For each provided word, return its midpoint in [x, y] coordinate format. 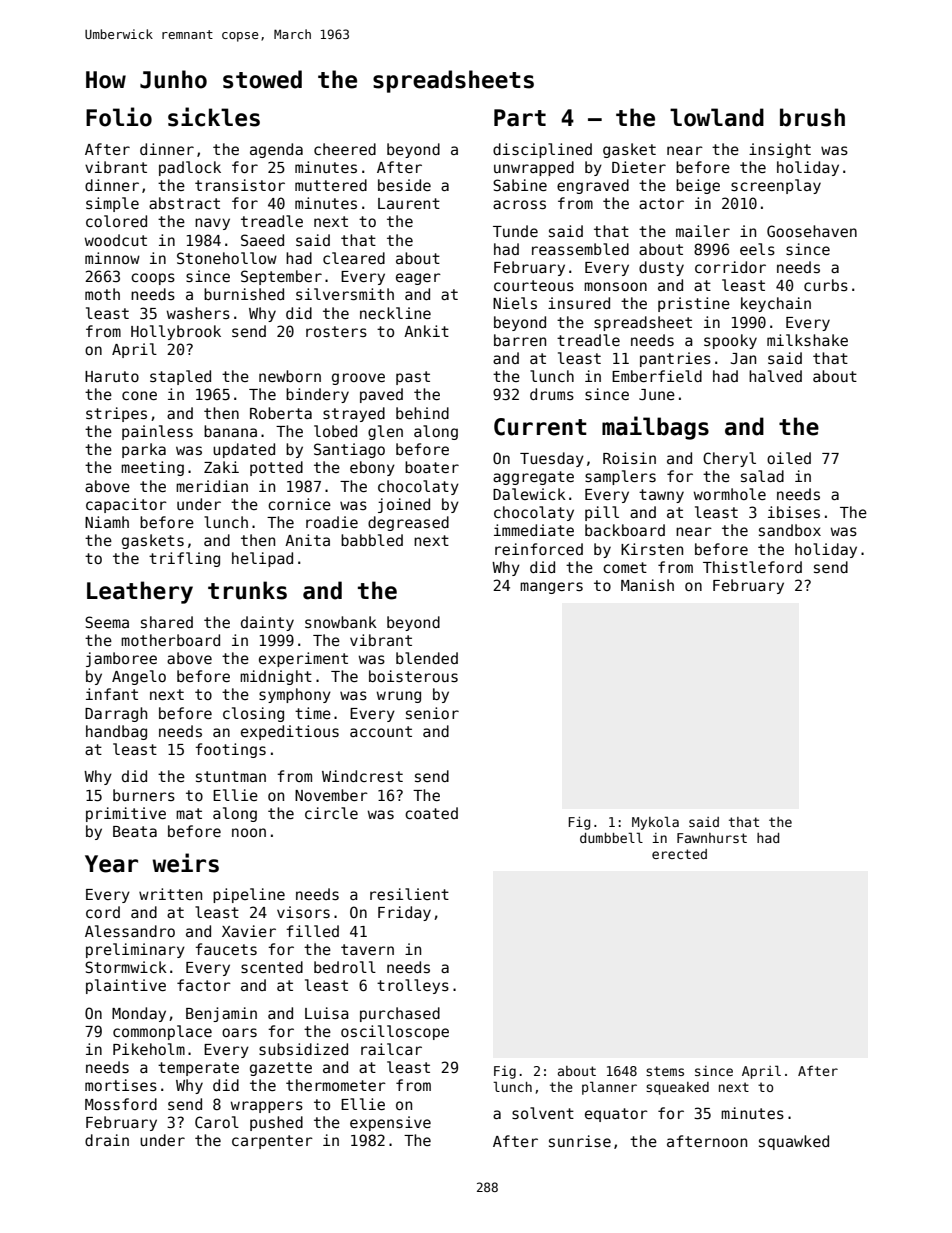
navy [212, 224]
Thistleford [752, 567]
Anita [307, 540]
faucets [226, 949]
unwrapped [534, 168]
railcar [391, 1049]
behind [422, 413]
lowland [717, 117]
